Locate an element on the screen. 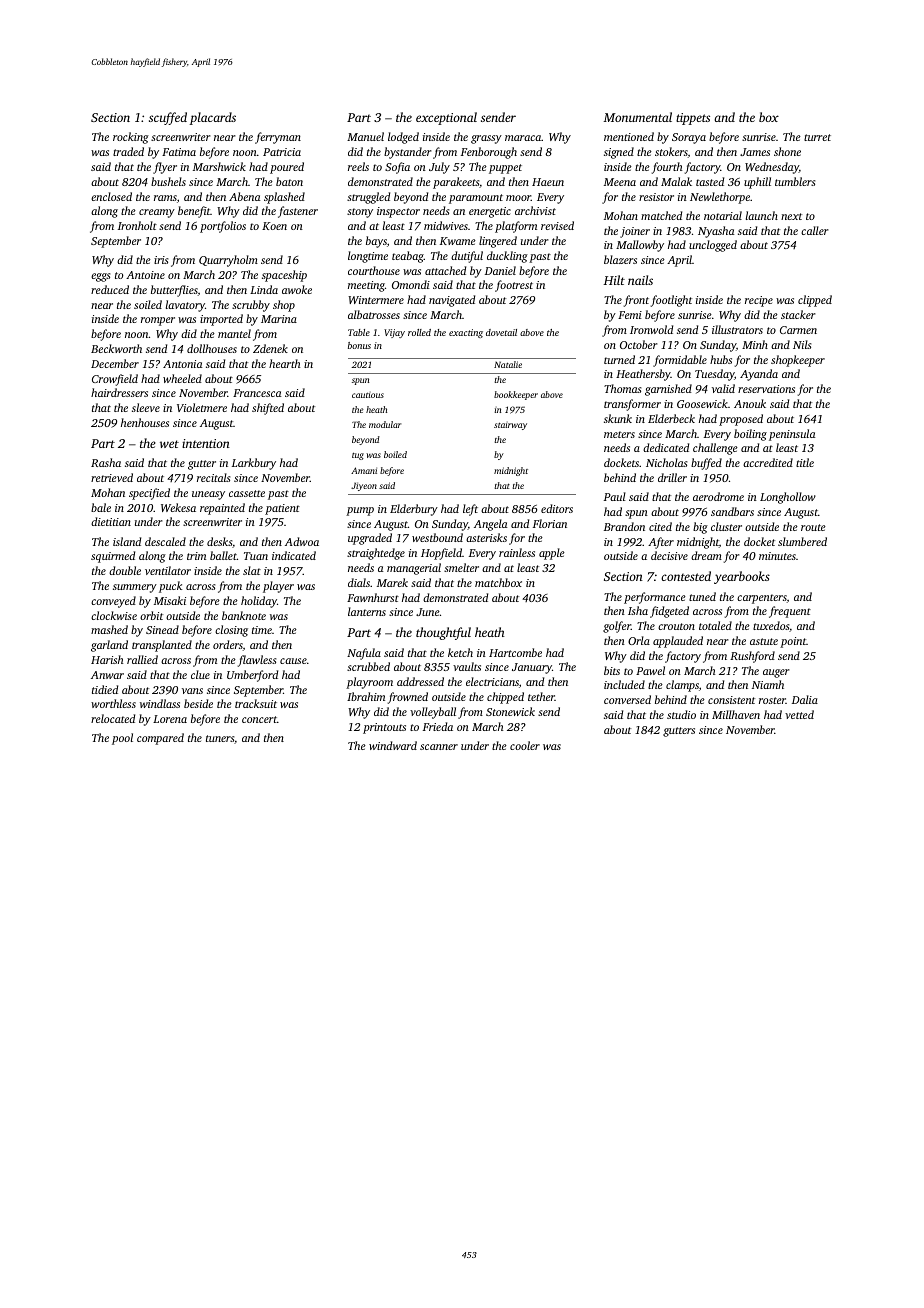 This screenshot has height=1308, width=924. scuffed is located at coordinates (168, 118).
